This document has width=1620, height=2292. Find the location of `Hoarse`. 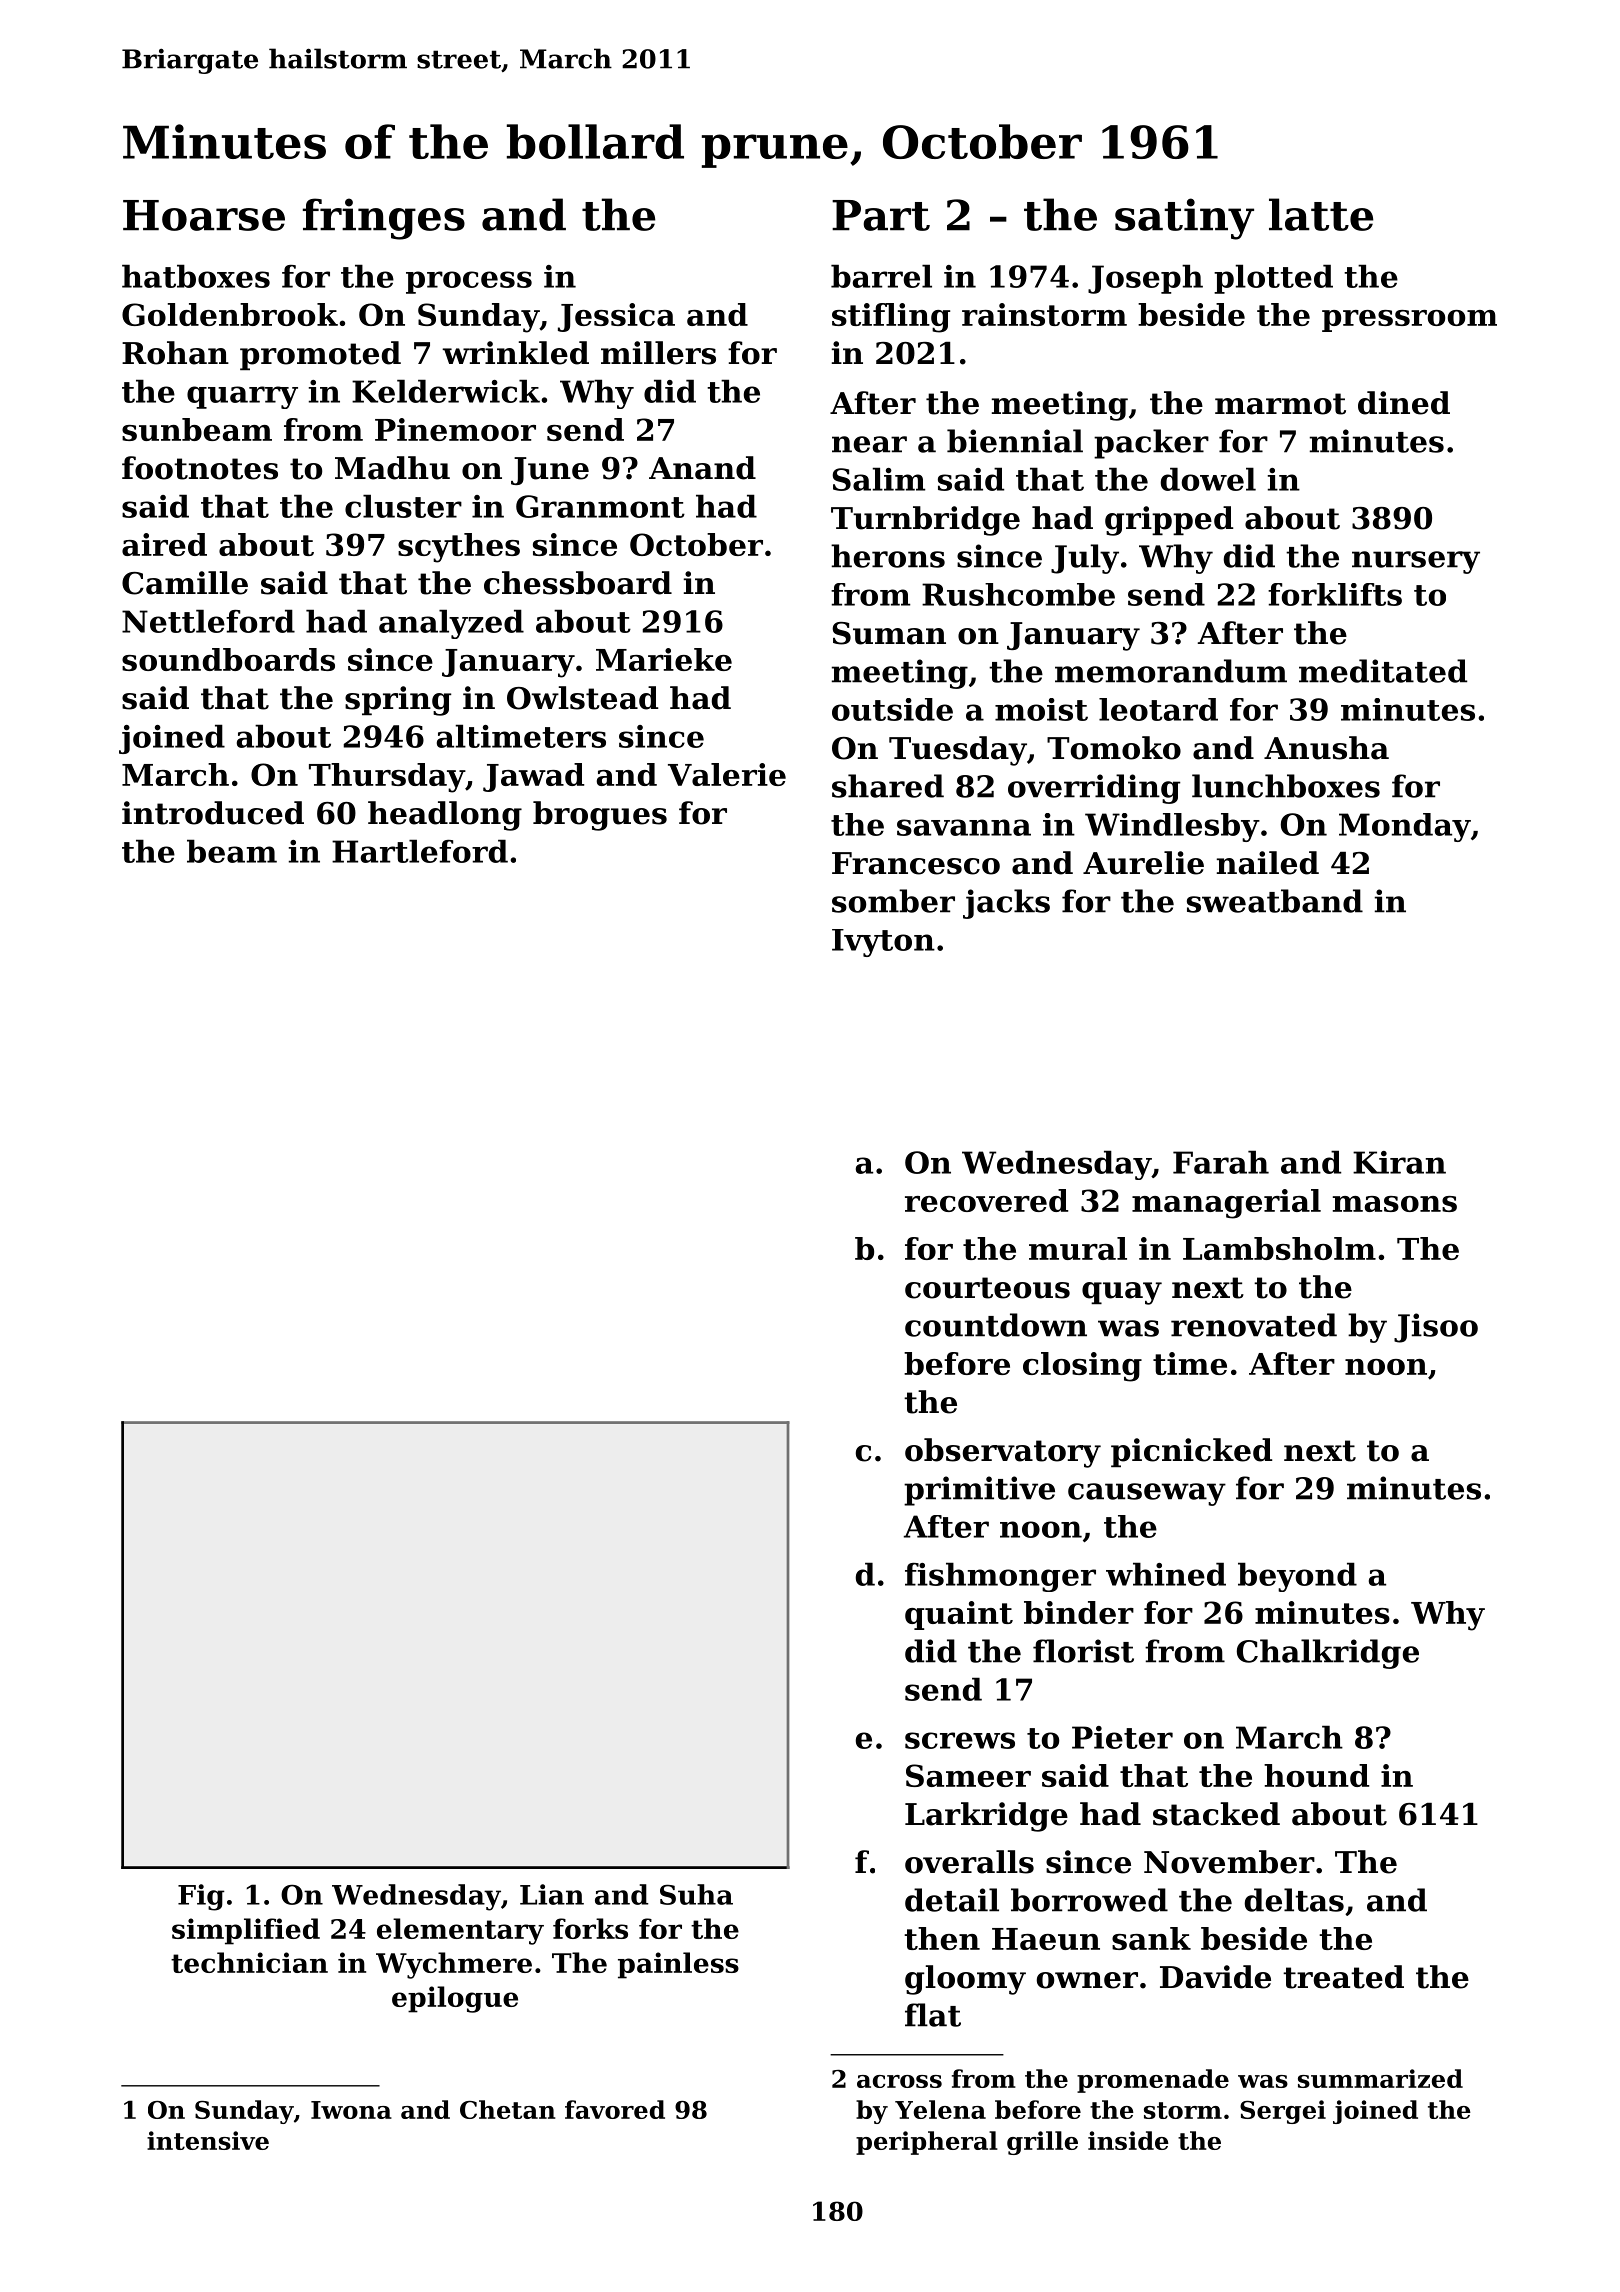

Hoarse is located at coordinates (204, 215).
